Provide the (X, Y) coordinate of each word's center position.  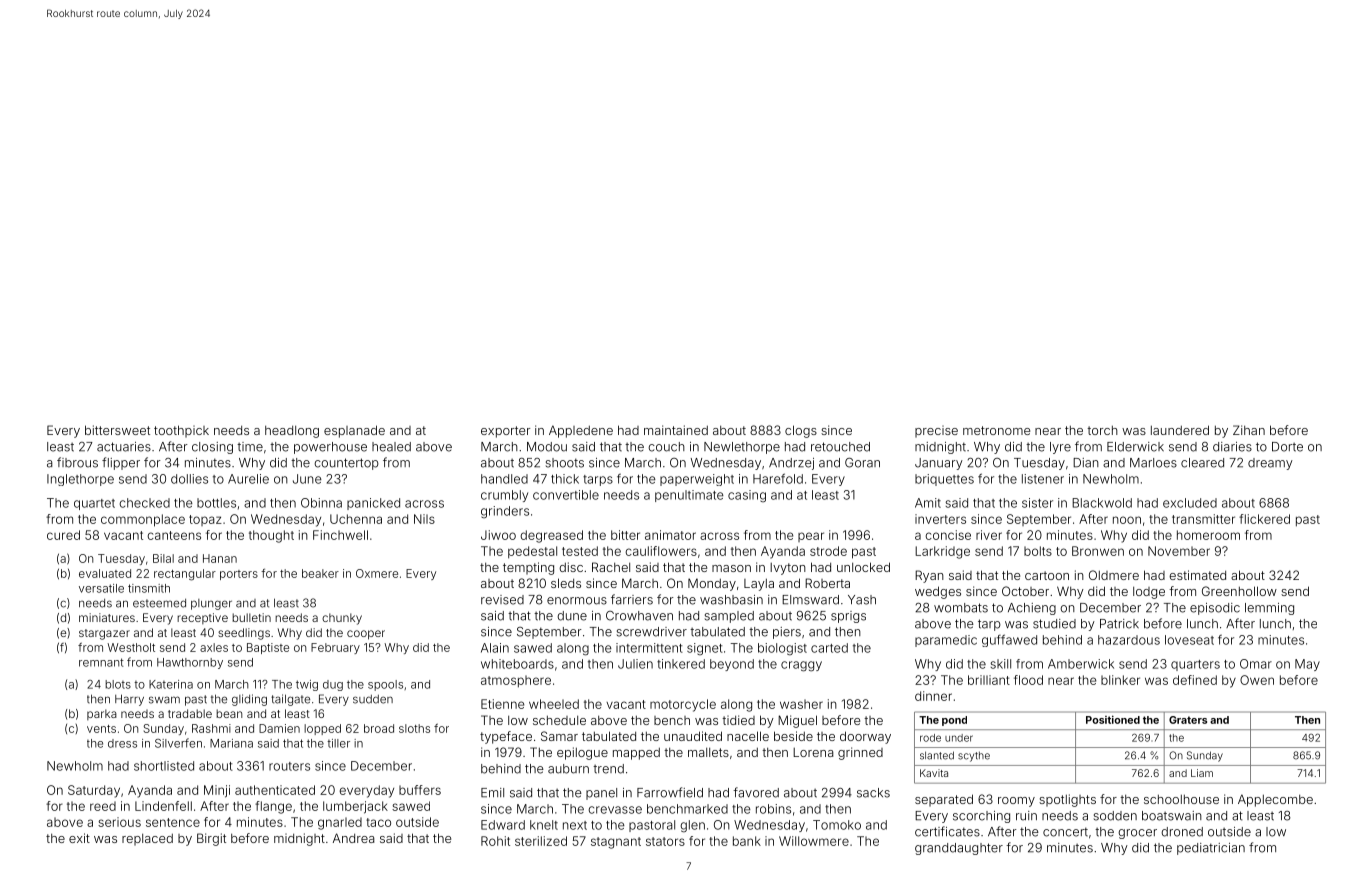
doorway (865, 737)
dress (122, 743)
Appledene (581, 431)
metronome (996, 430)
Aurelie (248, 479)
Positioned (1113, 719)
